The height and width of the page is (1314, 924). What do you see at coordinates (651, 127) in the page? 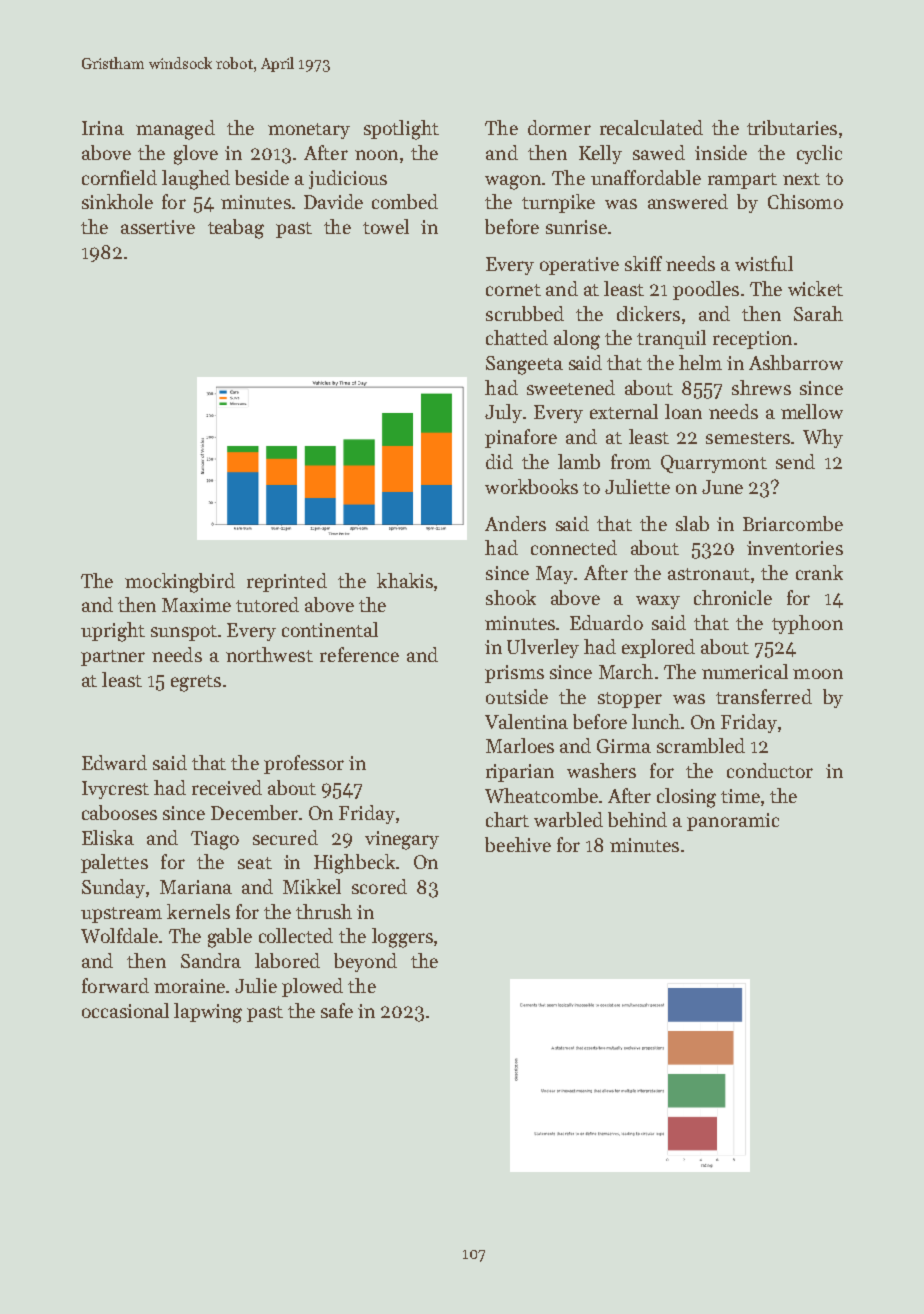
I see `recalculated` at bounding box center [651, 127].
